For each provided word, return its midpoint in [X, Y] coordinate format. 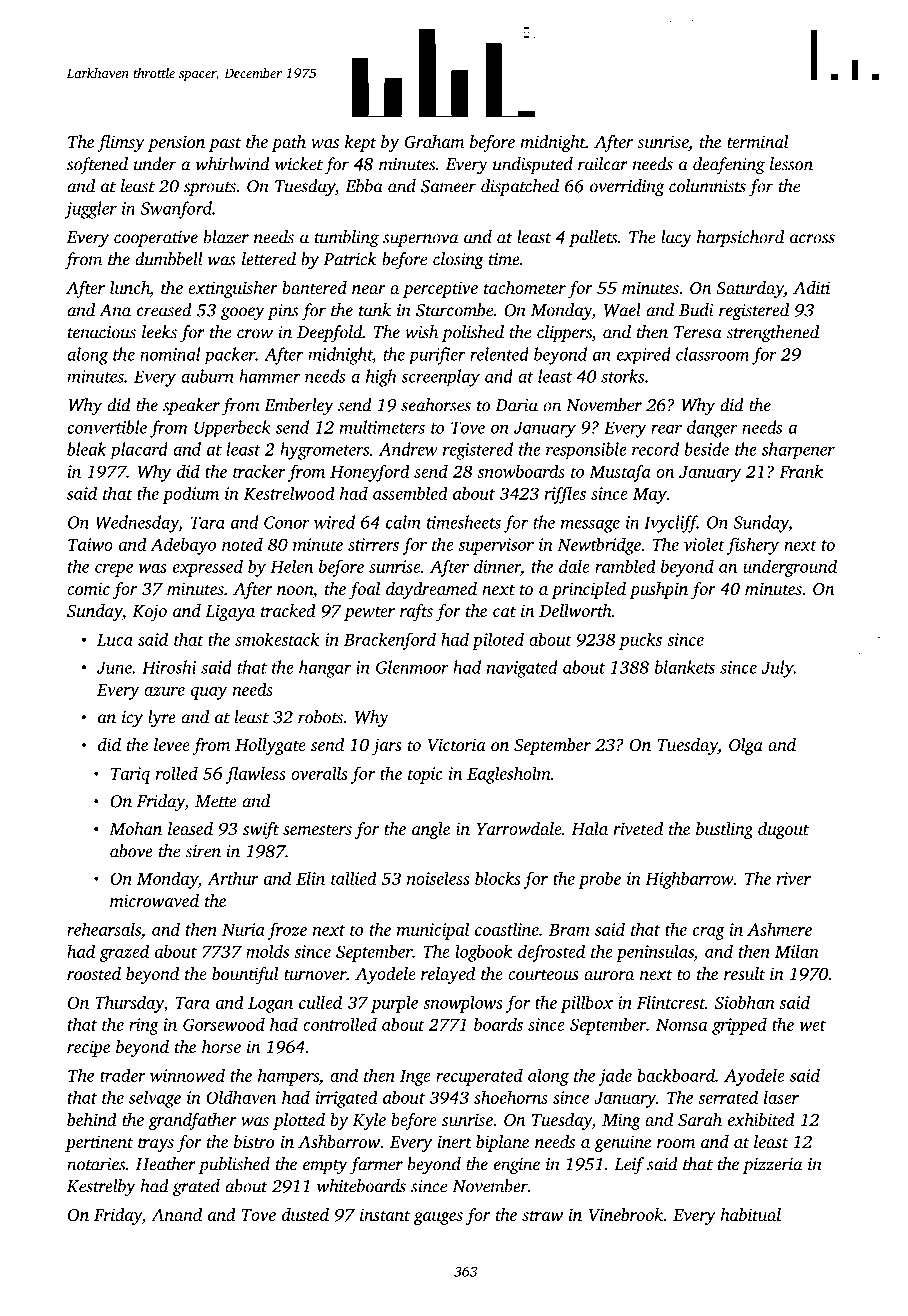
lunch [130, 289]
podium [190, 495]
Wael [622, 310]
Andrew [408, 449]
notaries [96, 1164]
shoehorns [511, 1097]
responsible [586, 451]
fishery [753, 546]
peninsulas [655, 953]
